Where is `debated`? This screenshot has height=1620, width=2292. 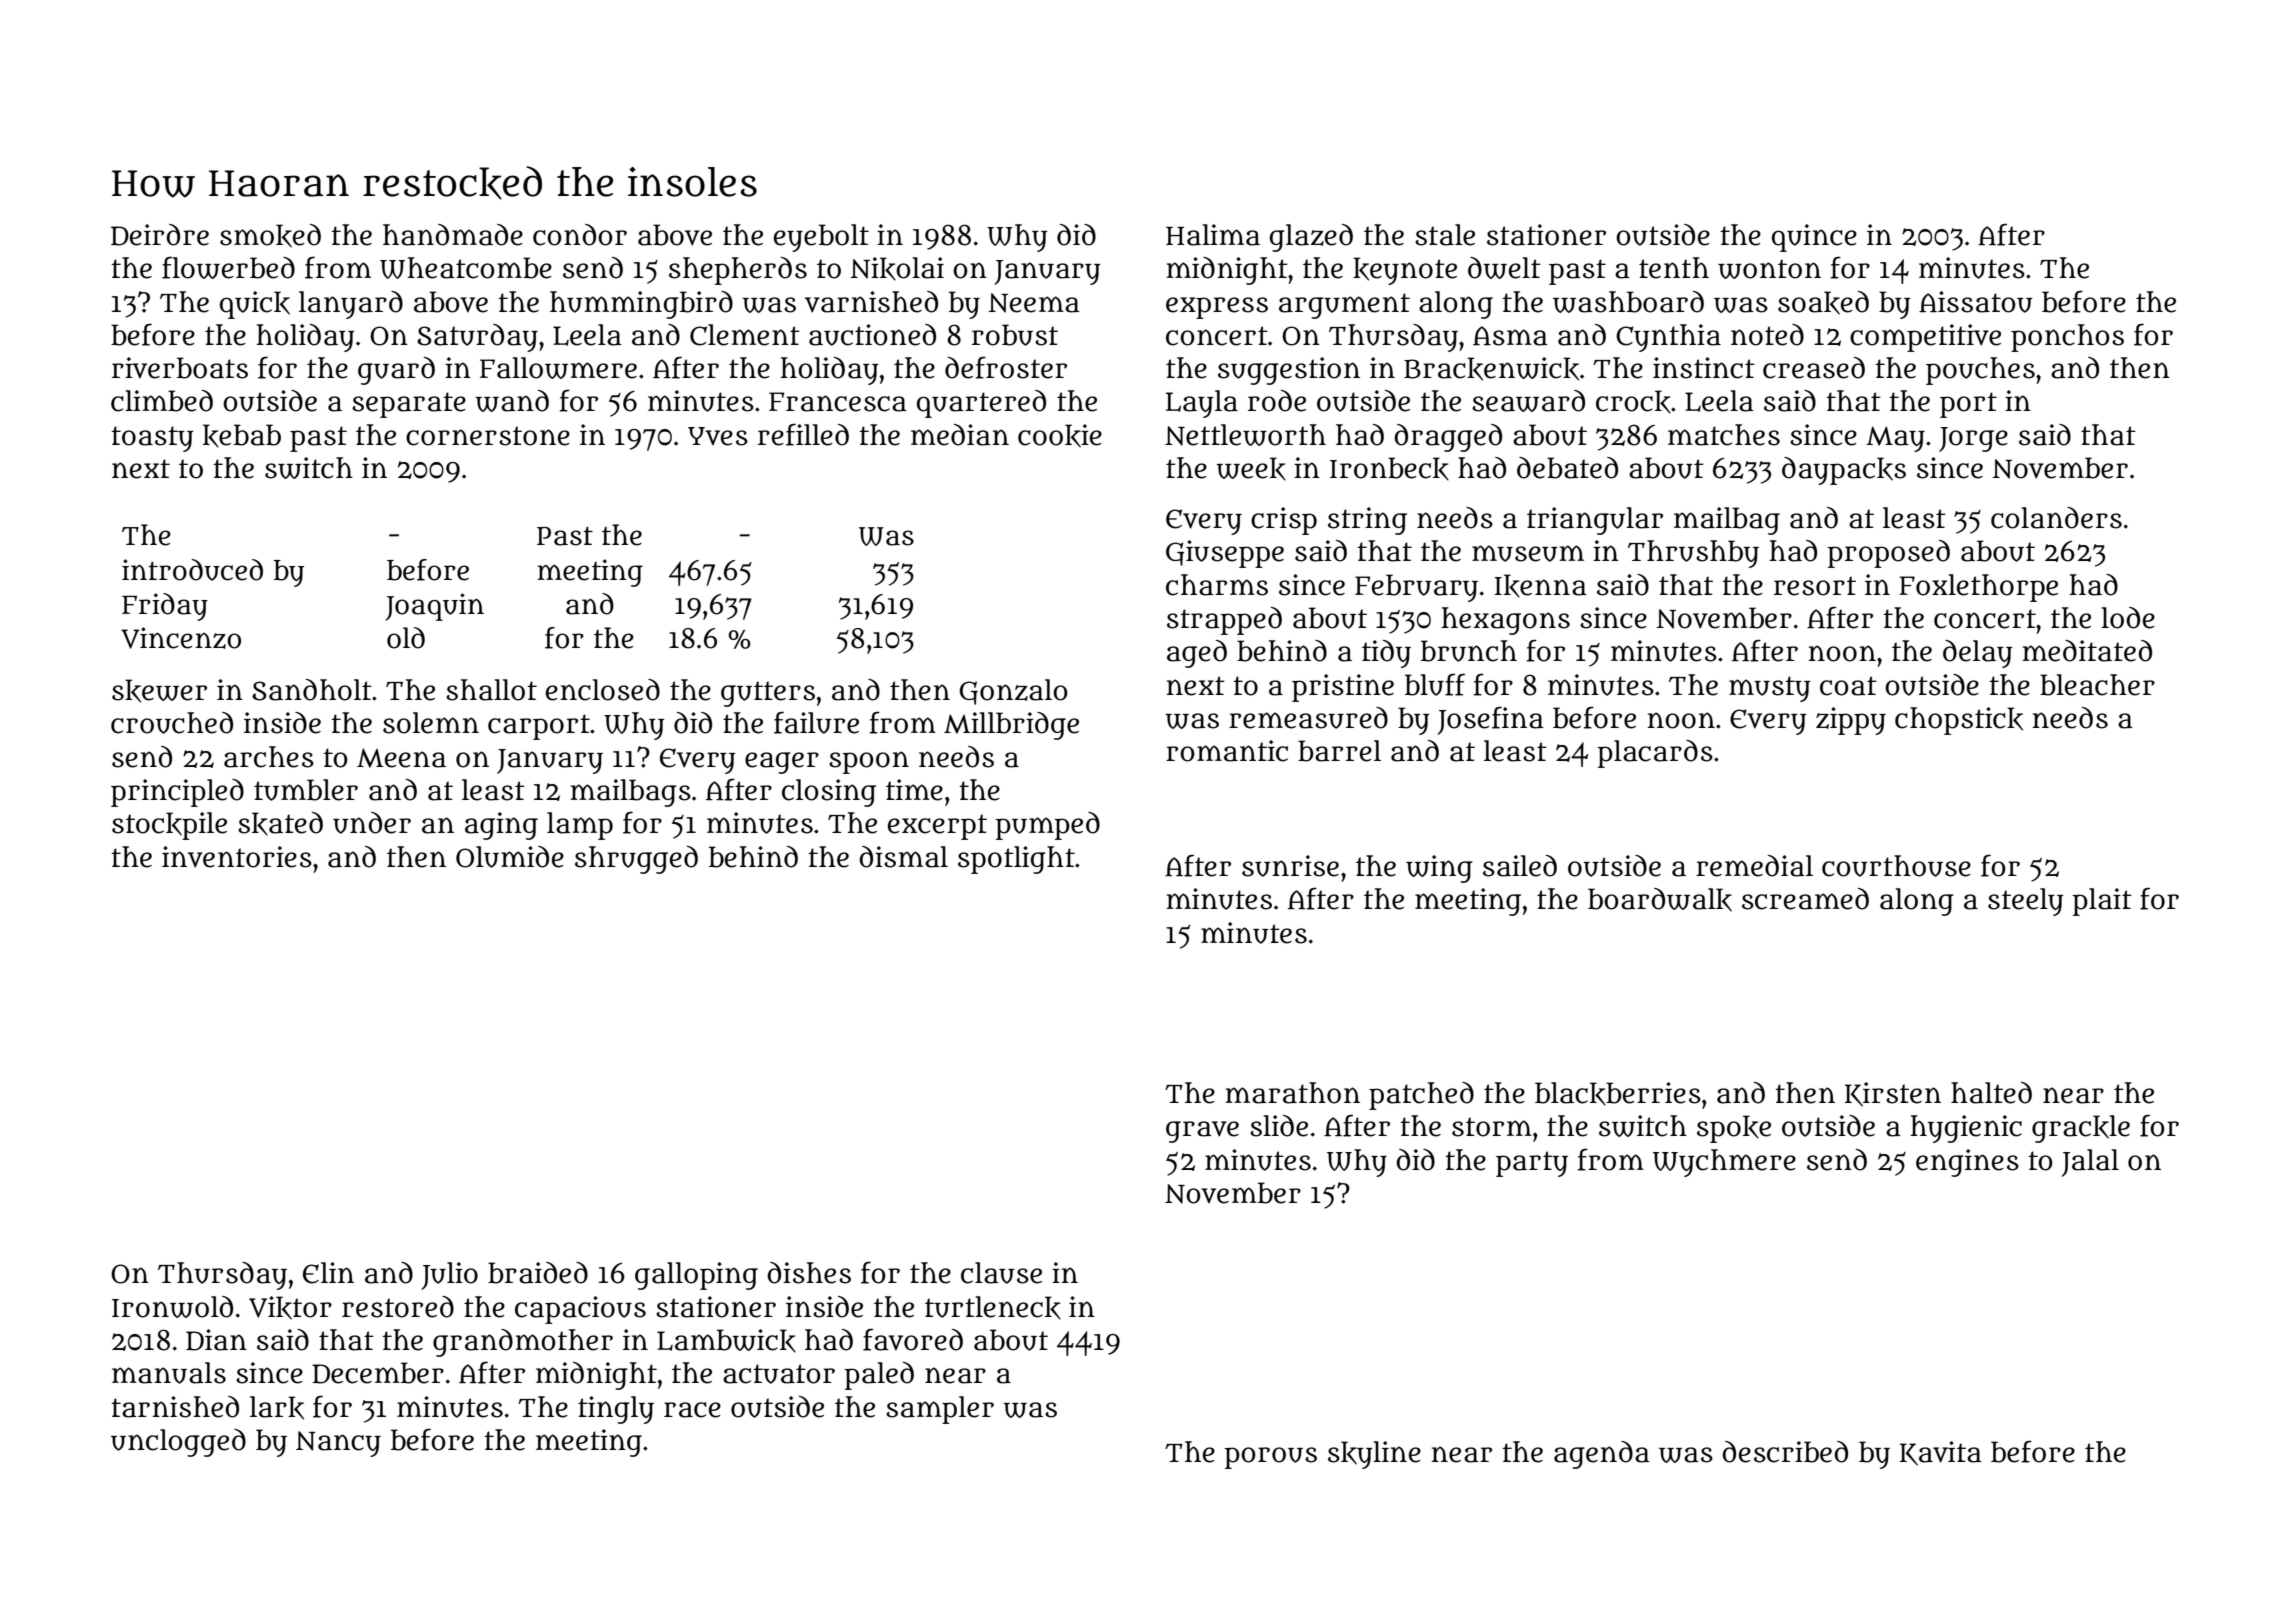 debated is located at coordinates (1567, 468).
